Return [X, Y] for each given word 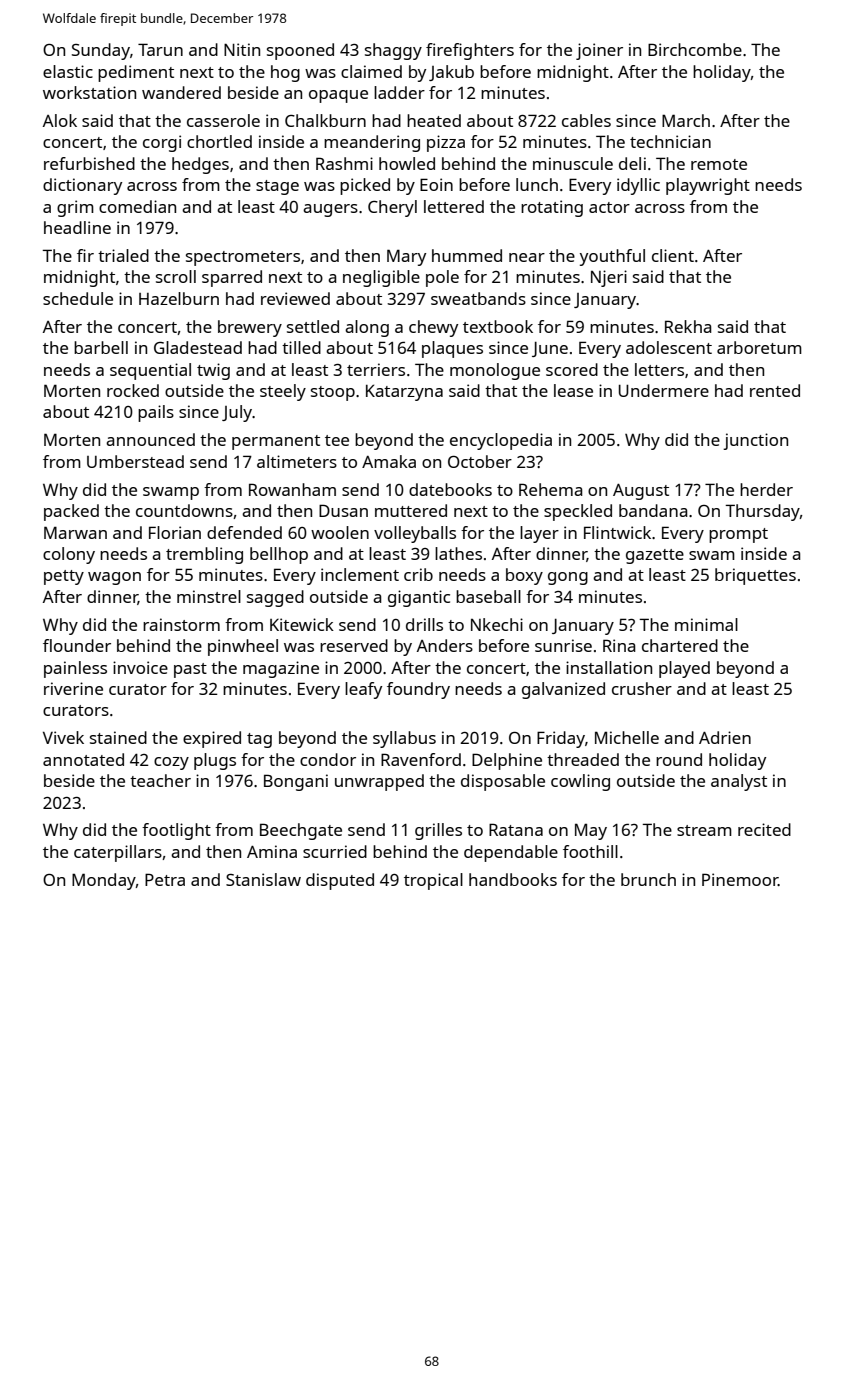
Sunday [101, 51]
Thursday [762, 512]
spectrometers [243, 258]
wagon [114, 578]
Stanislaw [263, 879]
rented [775, 390]
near [527, 257]
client [673, 255]
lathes [458, 553]
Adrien [725, 737]
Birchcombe [695, 49]
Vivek [63, 737]
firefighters [470, 51]
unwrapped [379, 782]
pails [156, 413]
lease [573, 390]
